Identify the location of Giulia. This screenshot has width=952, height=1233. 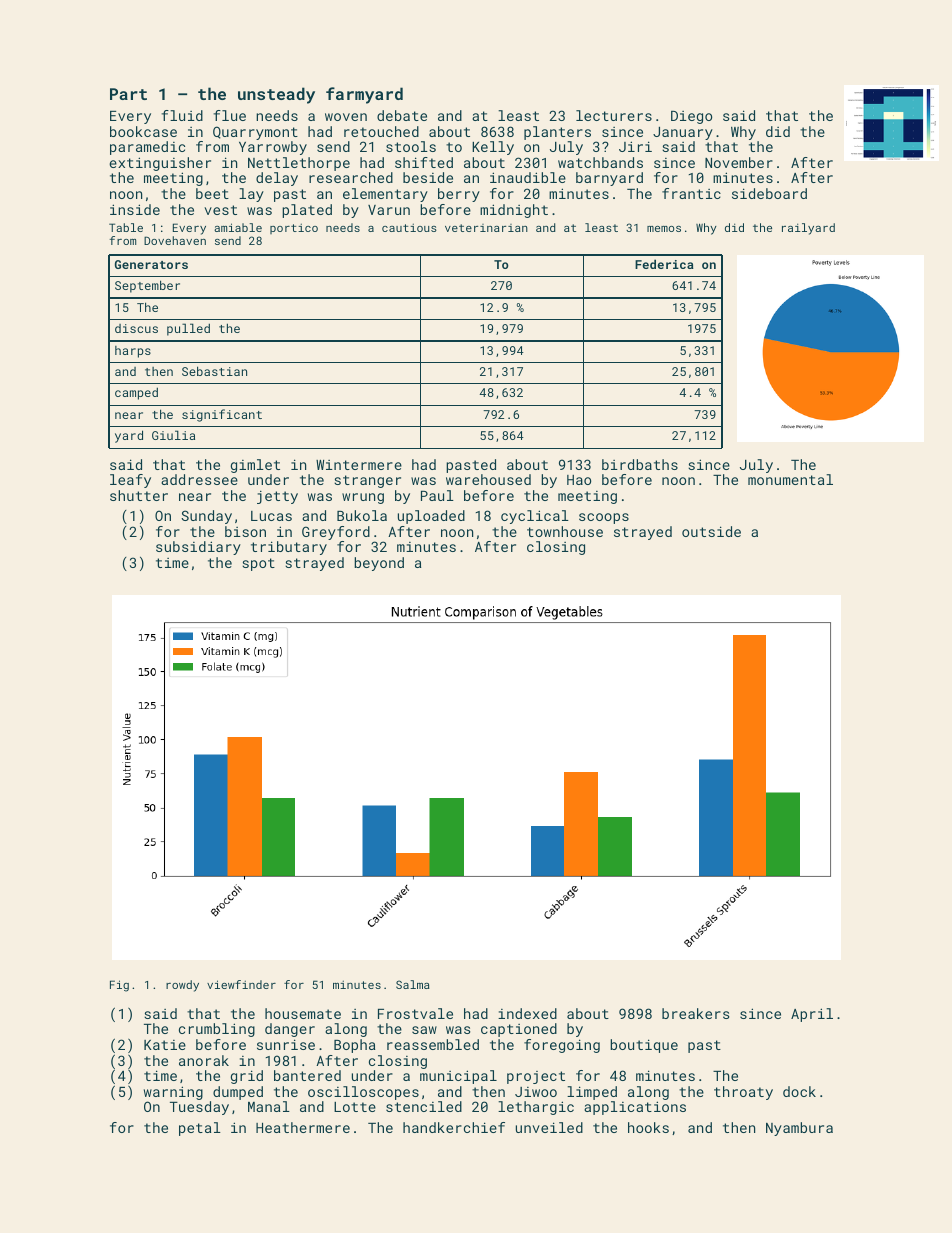
(173, 435).
